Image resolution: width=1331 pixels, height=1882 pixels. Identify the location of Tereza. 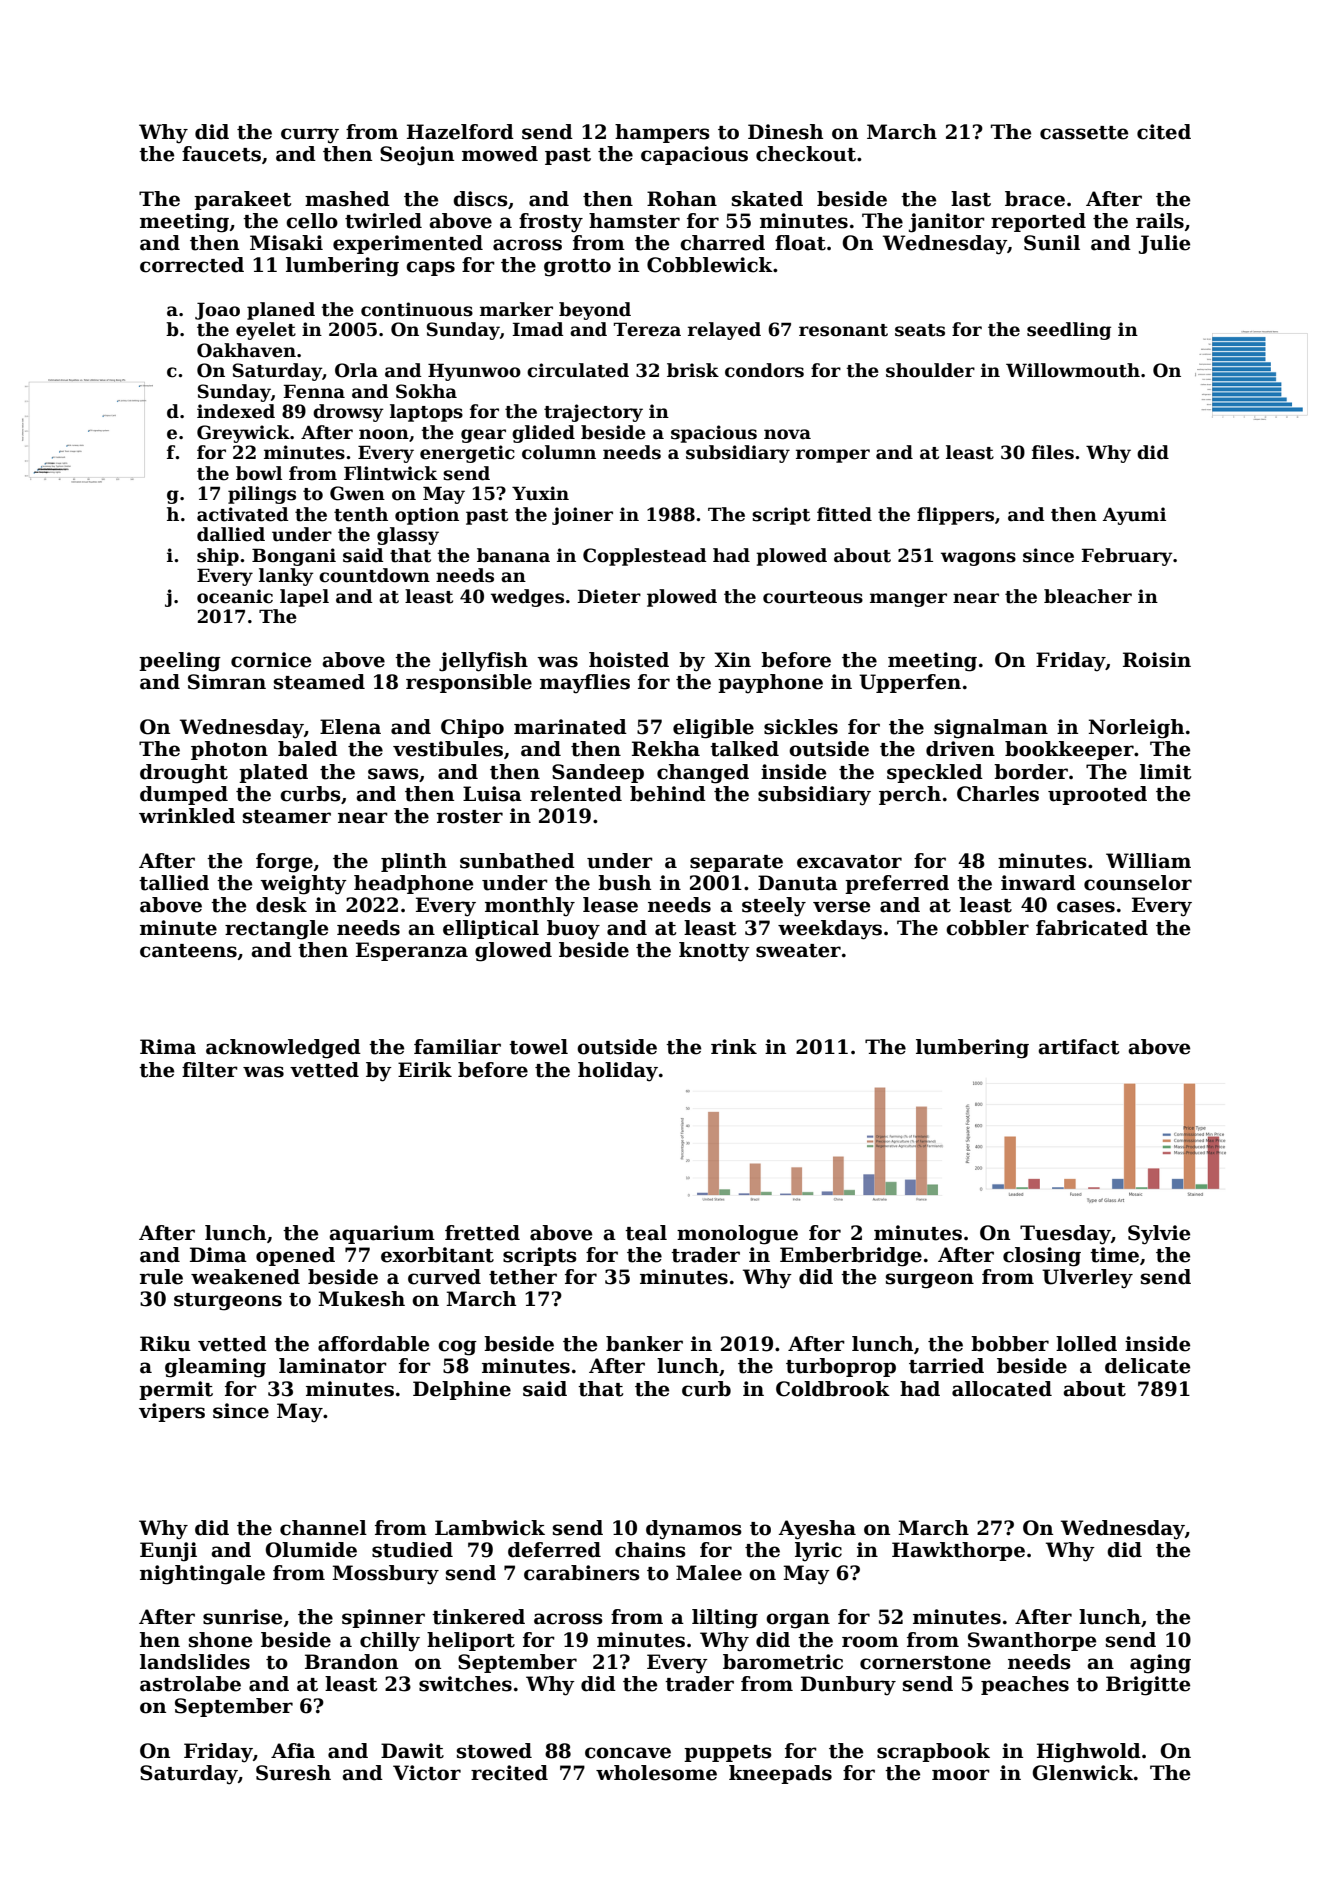
(647, 329).
